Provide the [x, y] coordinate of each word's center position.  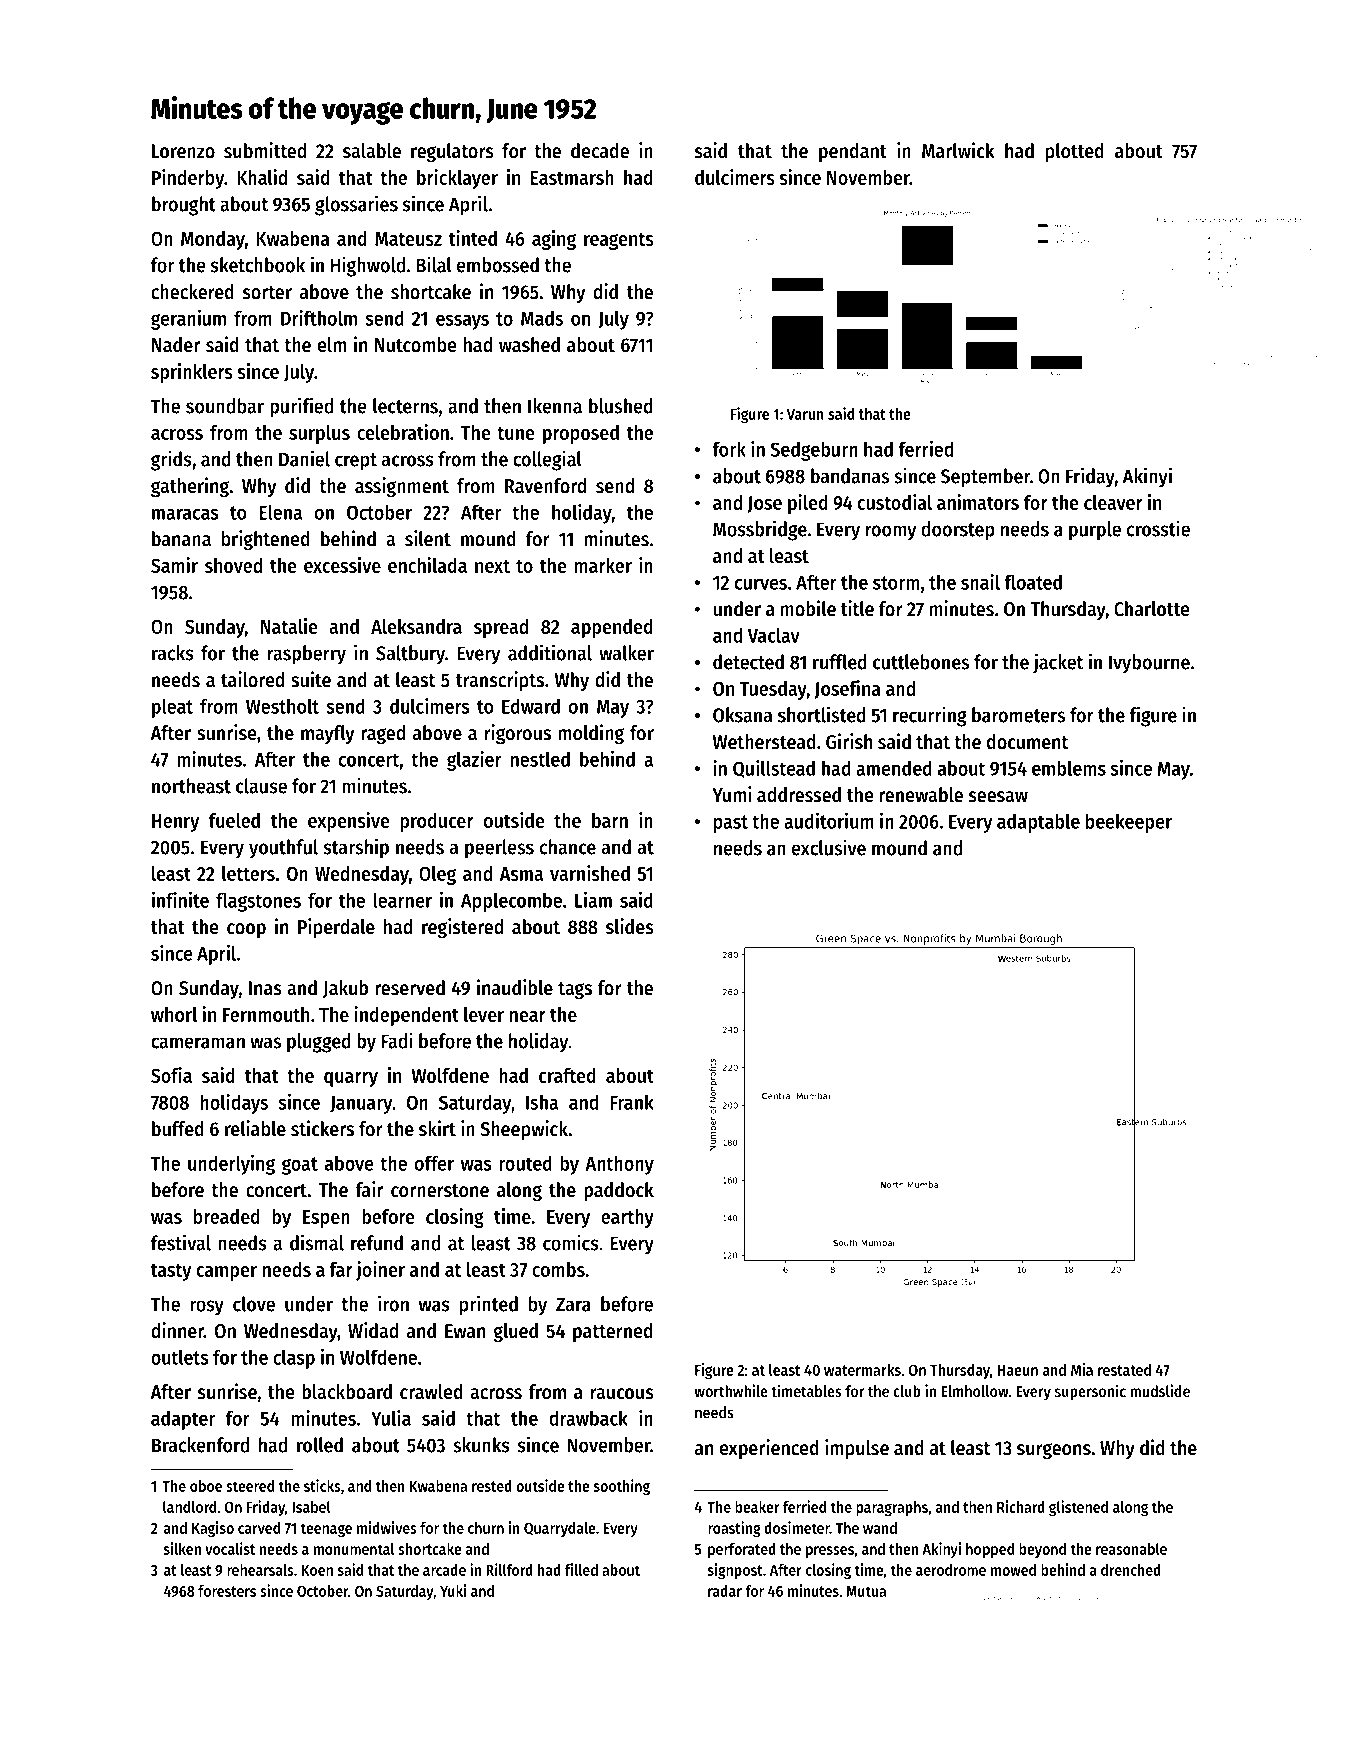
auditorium [829, 821]
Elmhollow [975, 1391]
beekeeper [1129, 823]
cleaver [1113, 502]
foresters [227, 1591]
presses [830, 1552]
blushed [621, 406]
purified [301, 407]
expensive [349, 822]
